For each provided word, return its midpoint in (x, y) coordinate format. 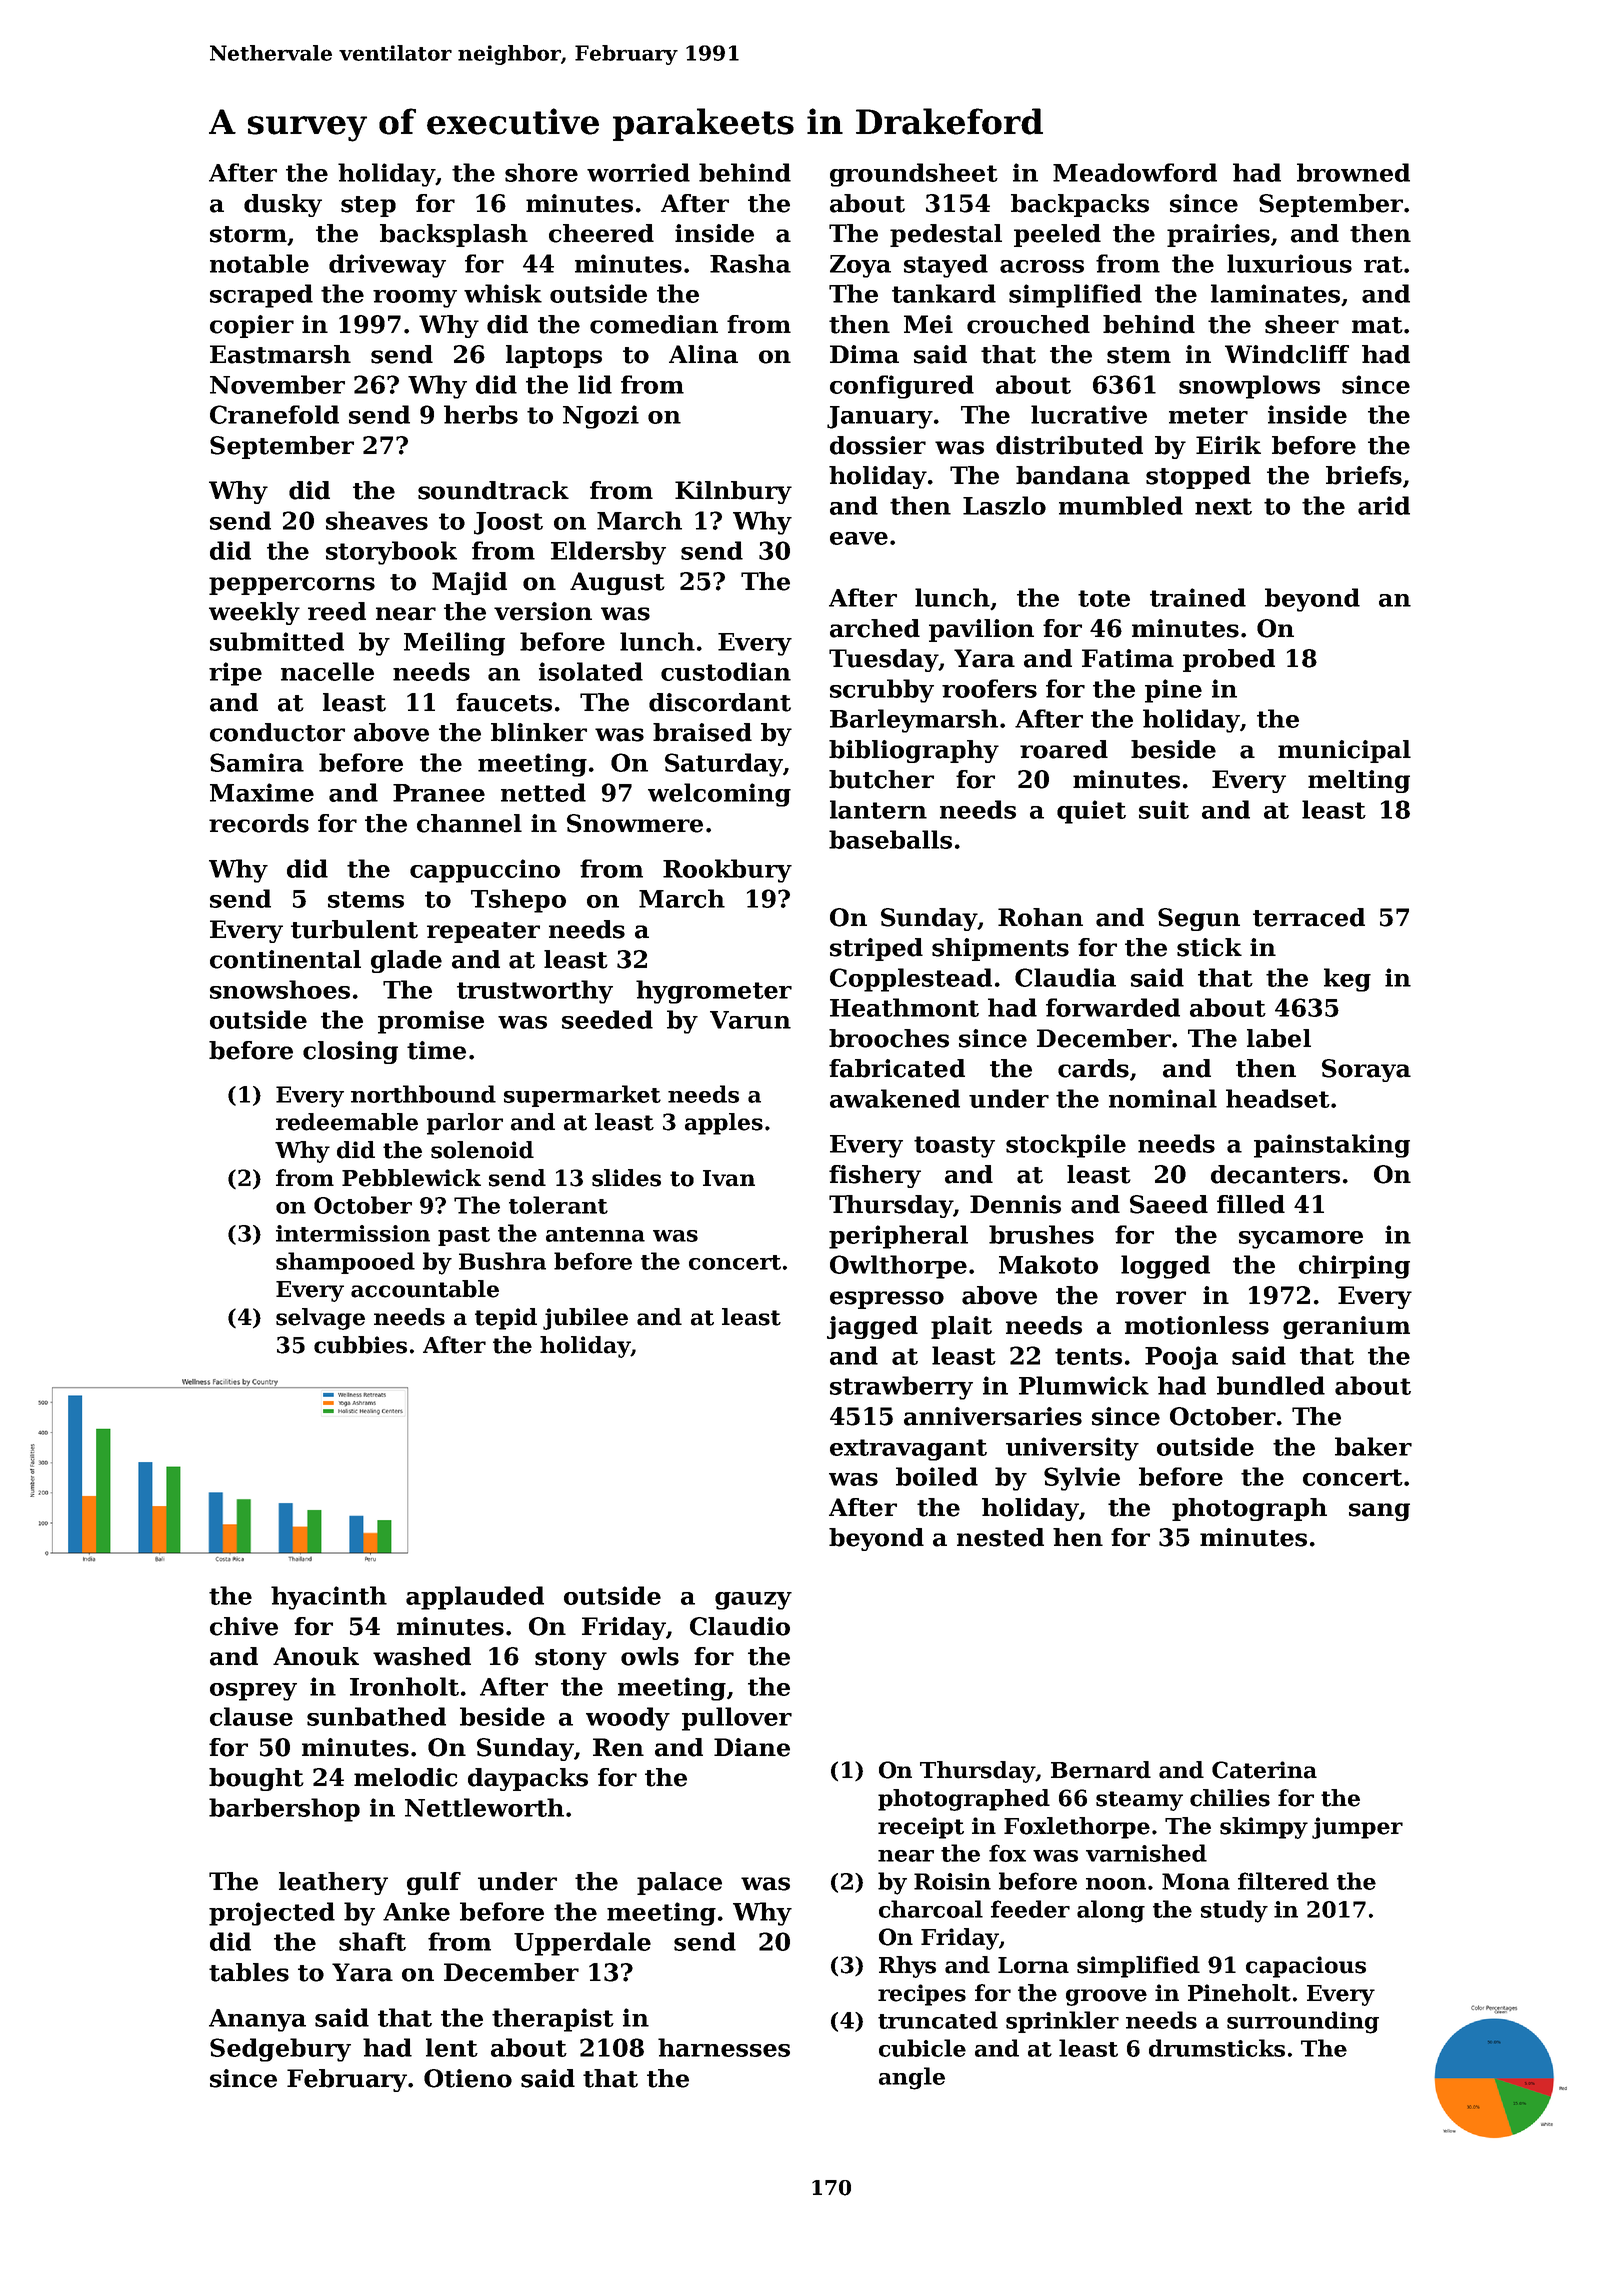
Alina (703, 354)
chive (244, 1626)
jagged (872, 1327)
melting (1359, 781)
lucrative (1089, 414)
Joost (508, 523)
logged (1165, 1267)
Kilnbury (733, 492)
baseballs (890, 839)
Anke (416, 1911)
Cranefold (274, 414)
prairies (1218, 235)
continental (285, 959)
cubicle (922, 2048)
